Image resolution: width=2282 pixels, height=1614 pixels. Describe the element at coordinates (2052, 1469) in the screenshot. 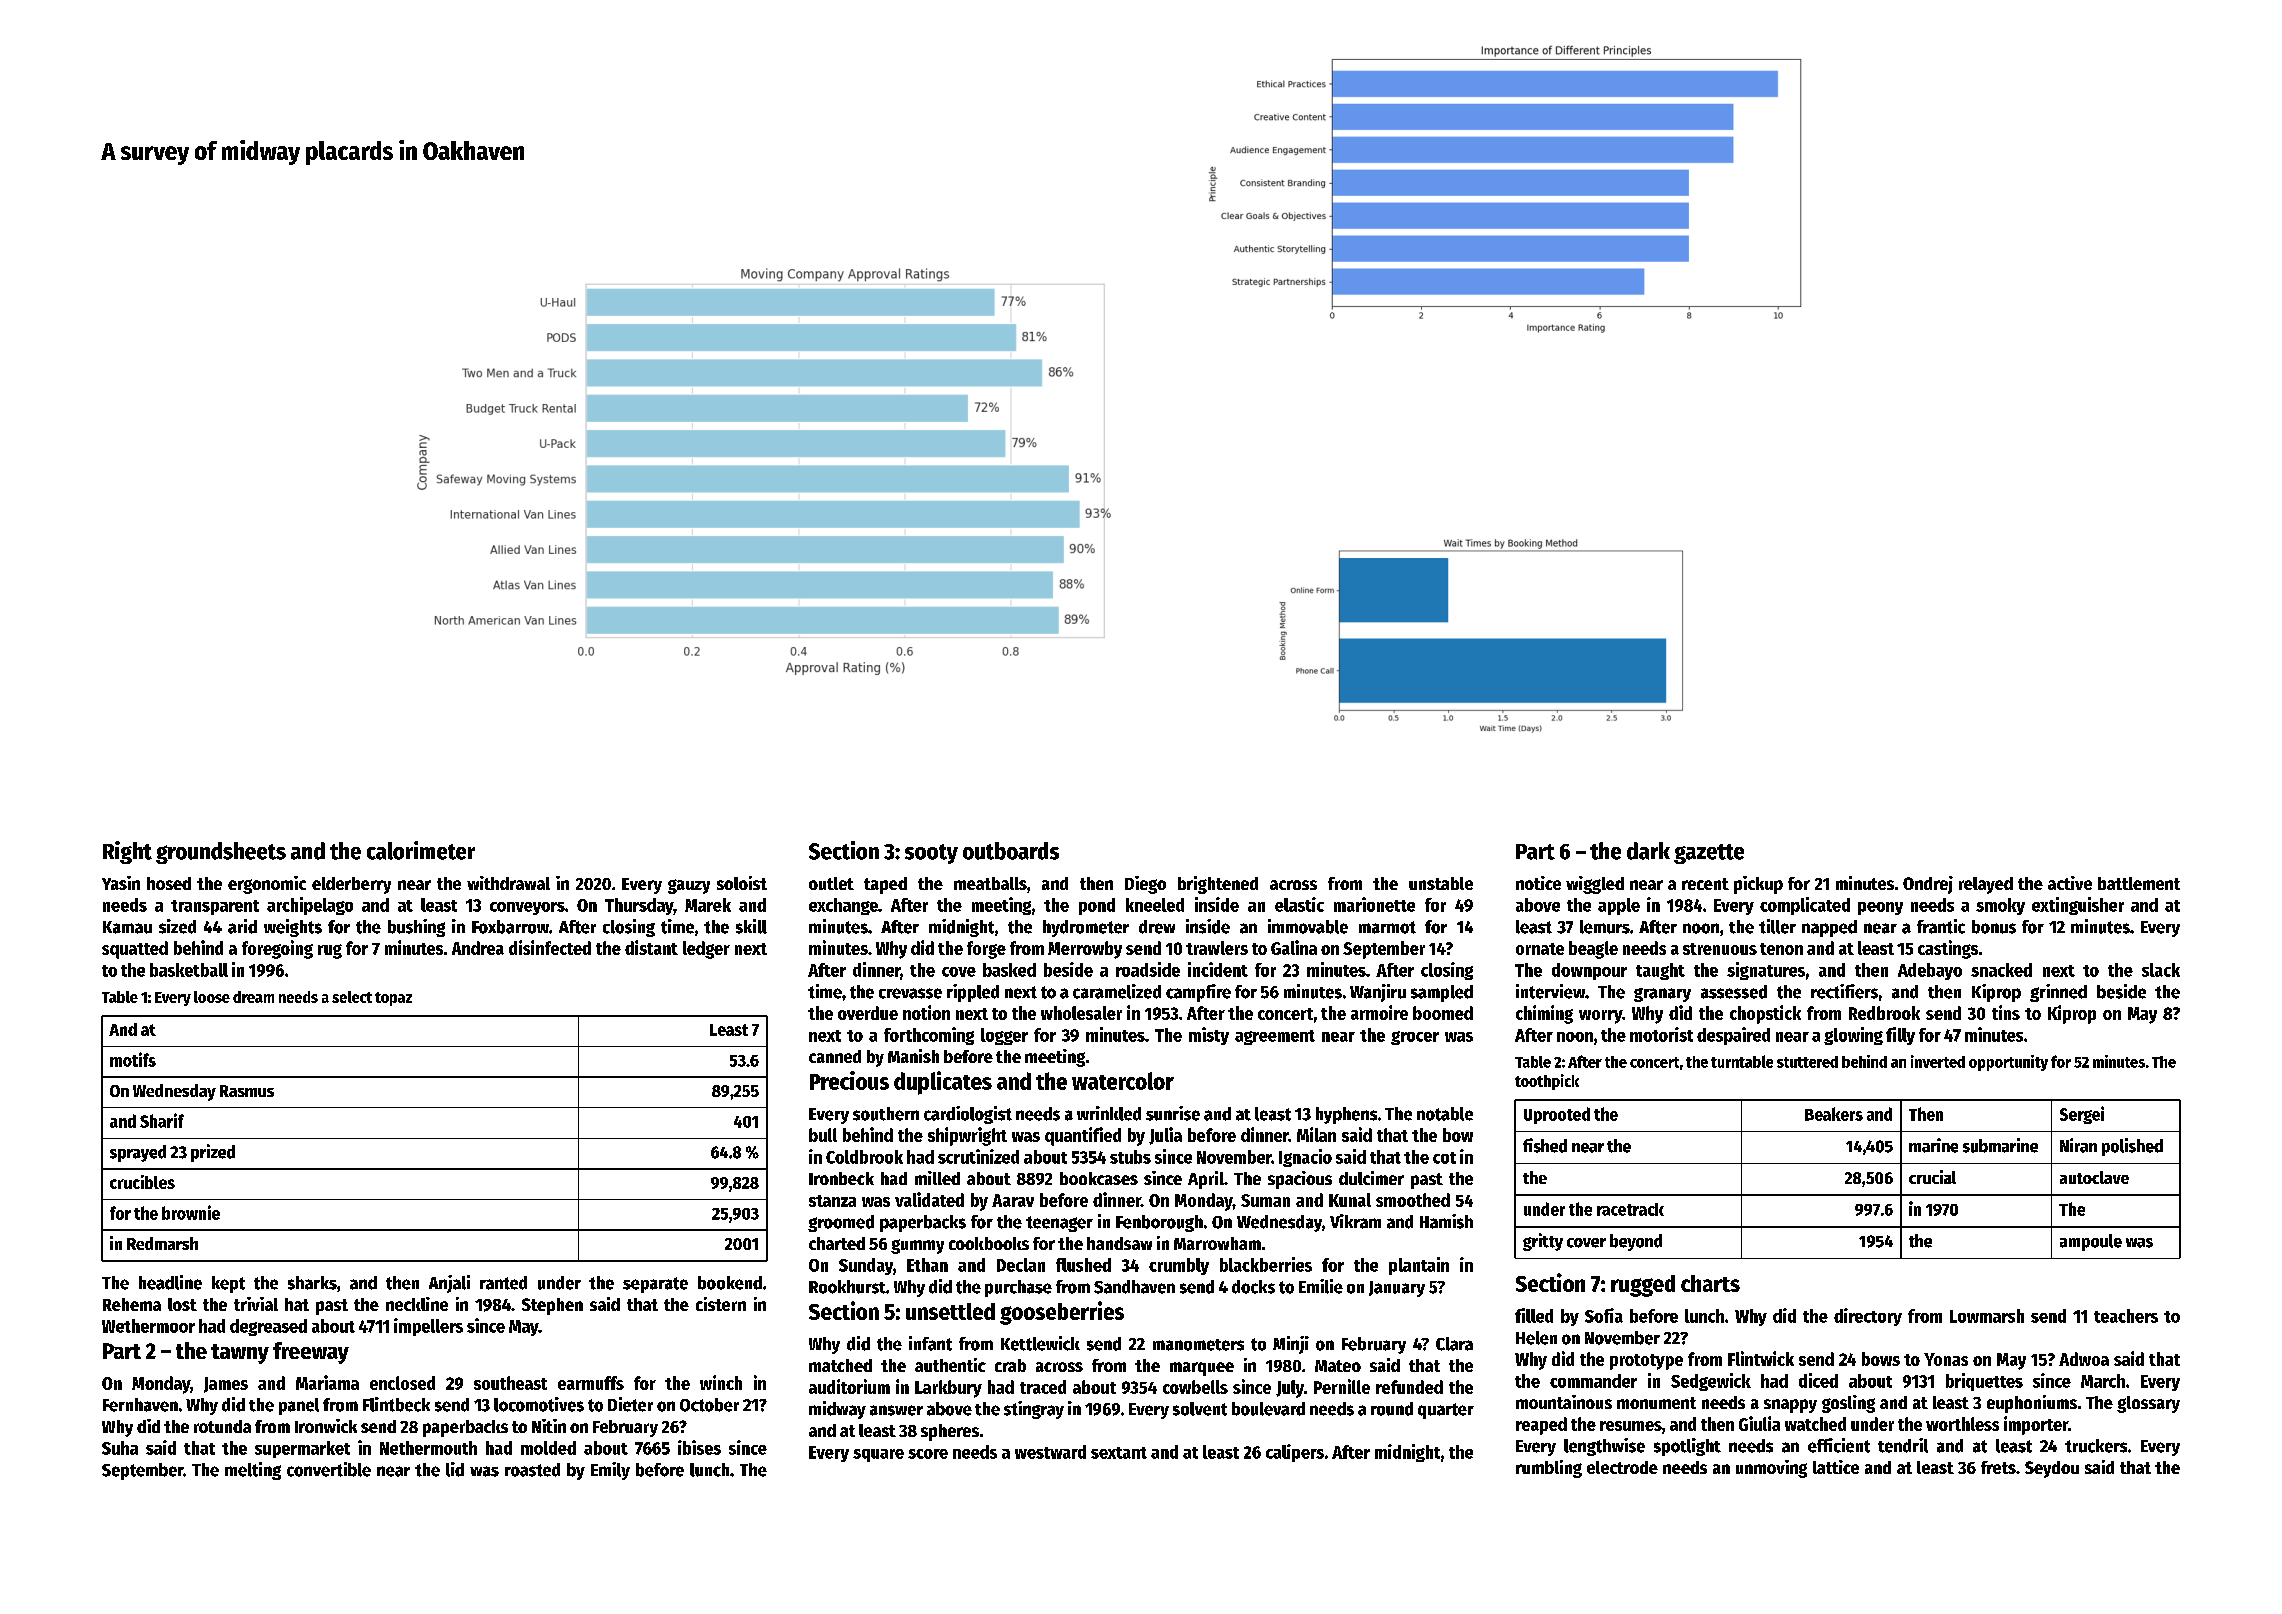

I see `Seydou` at that location.
